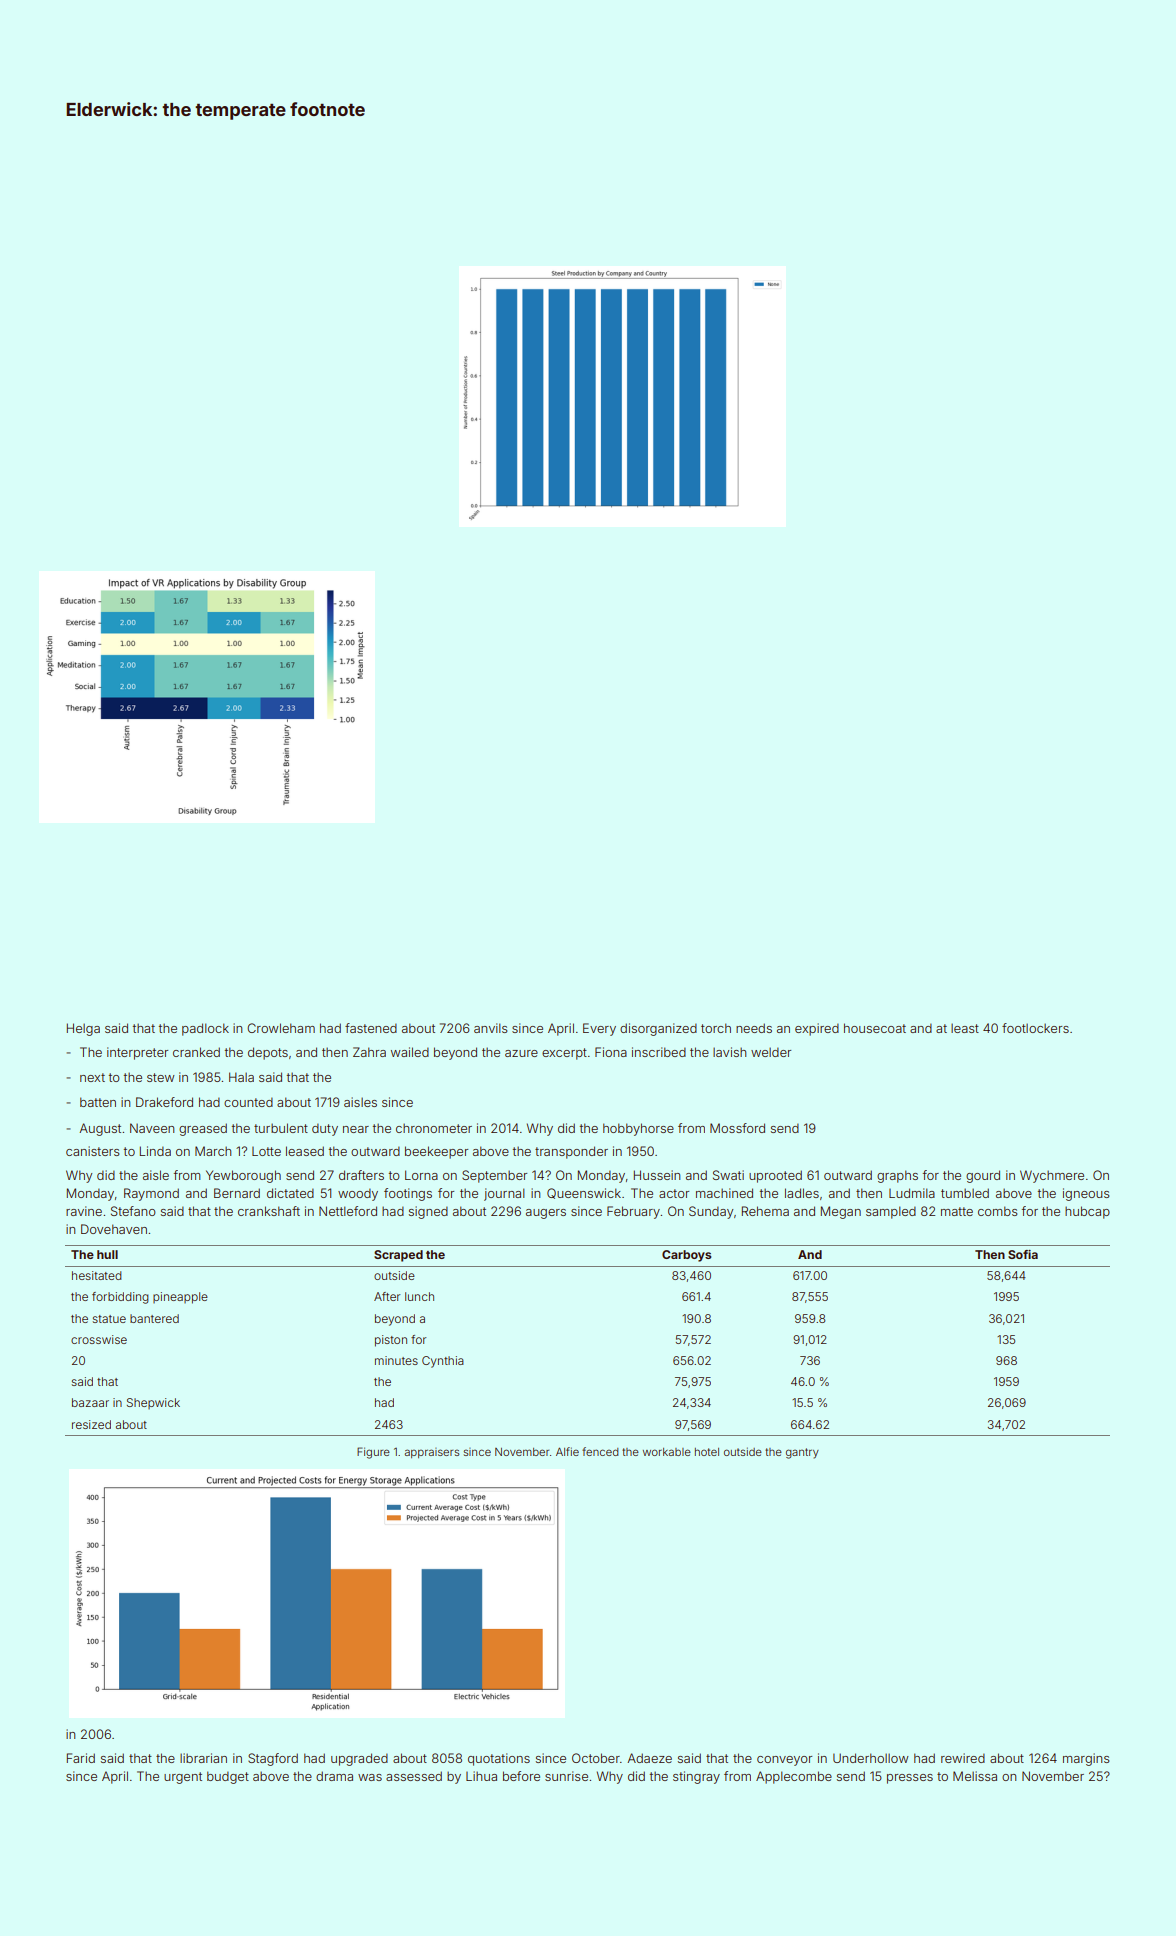 This page has width=1176, height=1936. Describe the element at coordinates (659, 1052) in the page. I see `inscribed` at that location.
